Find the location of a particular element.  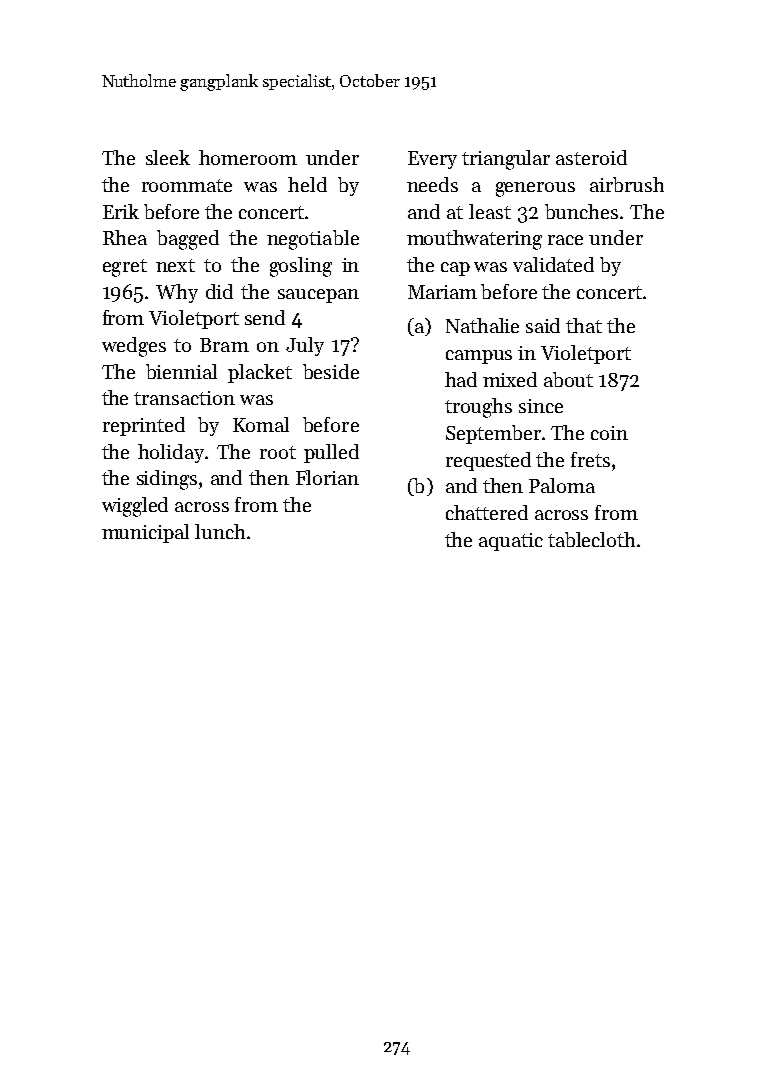

sleek is located at coordinates (168, 157).
